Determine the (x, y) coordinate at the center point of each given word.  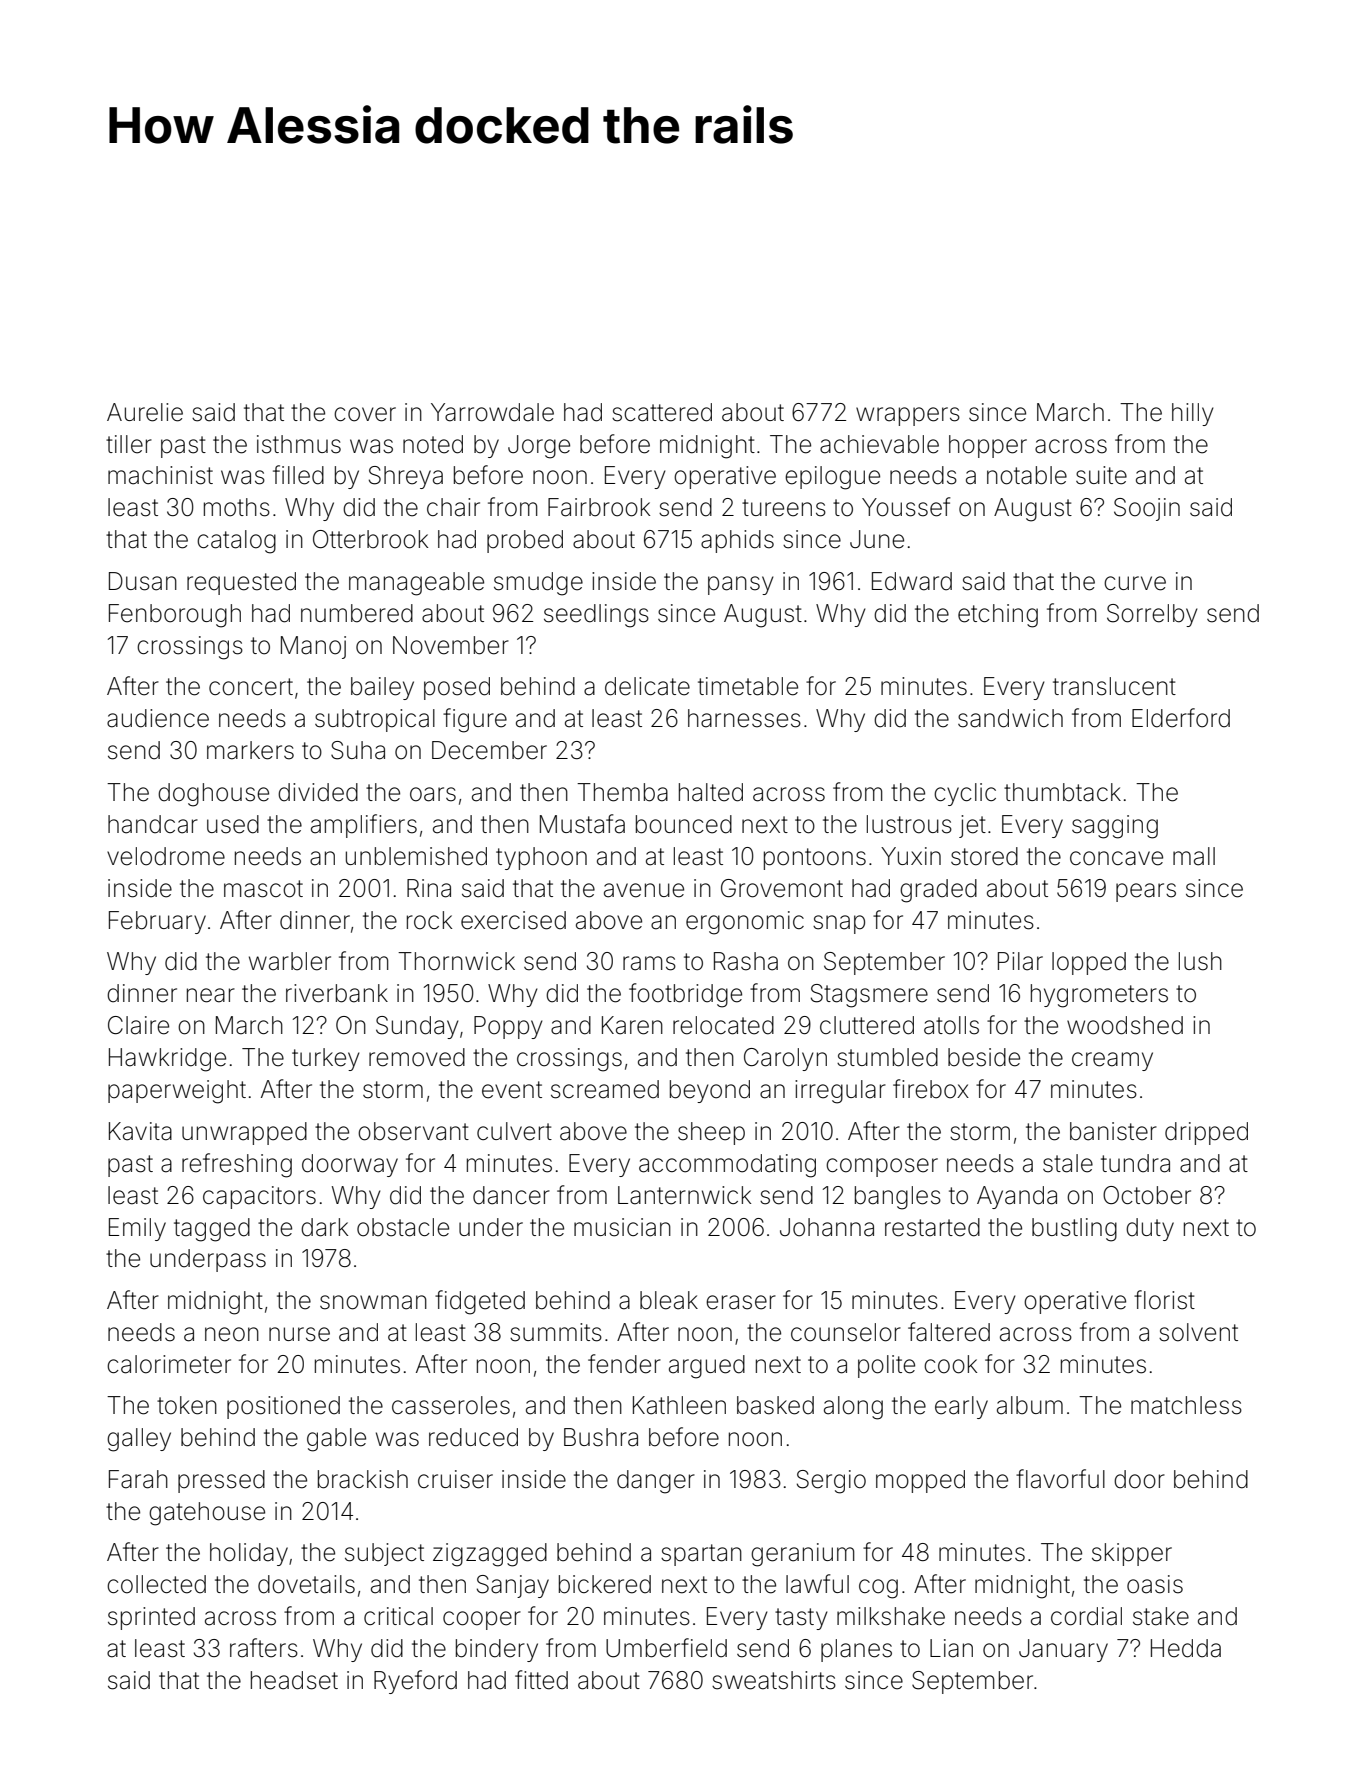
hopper (988, 446)
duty (1150, 1229)
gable (336, 1440)
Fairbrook (599, 507)
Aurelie (145, 412)
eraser (741, 1302)
